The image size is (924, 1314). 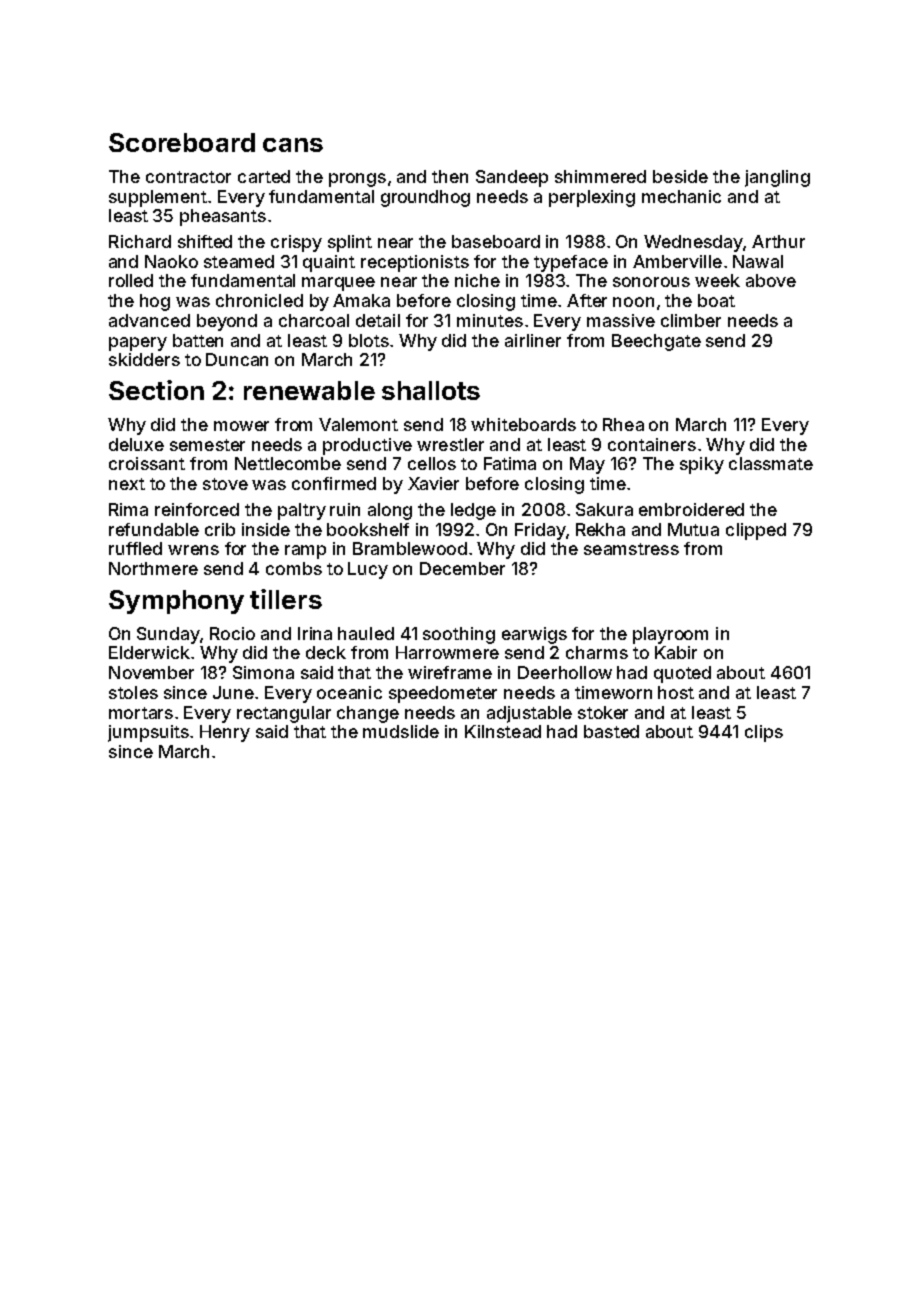 I want to click on receptionists, so click(x=415, y=263).
